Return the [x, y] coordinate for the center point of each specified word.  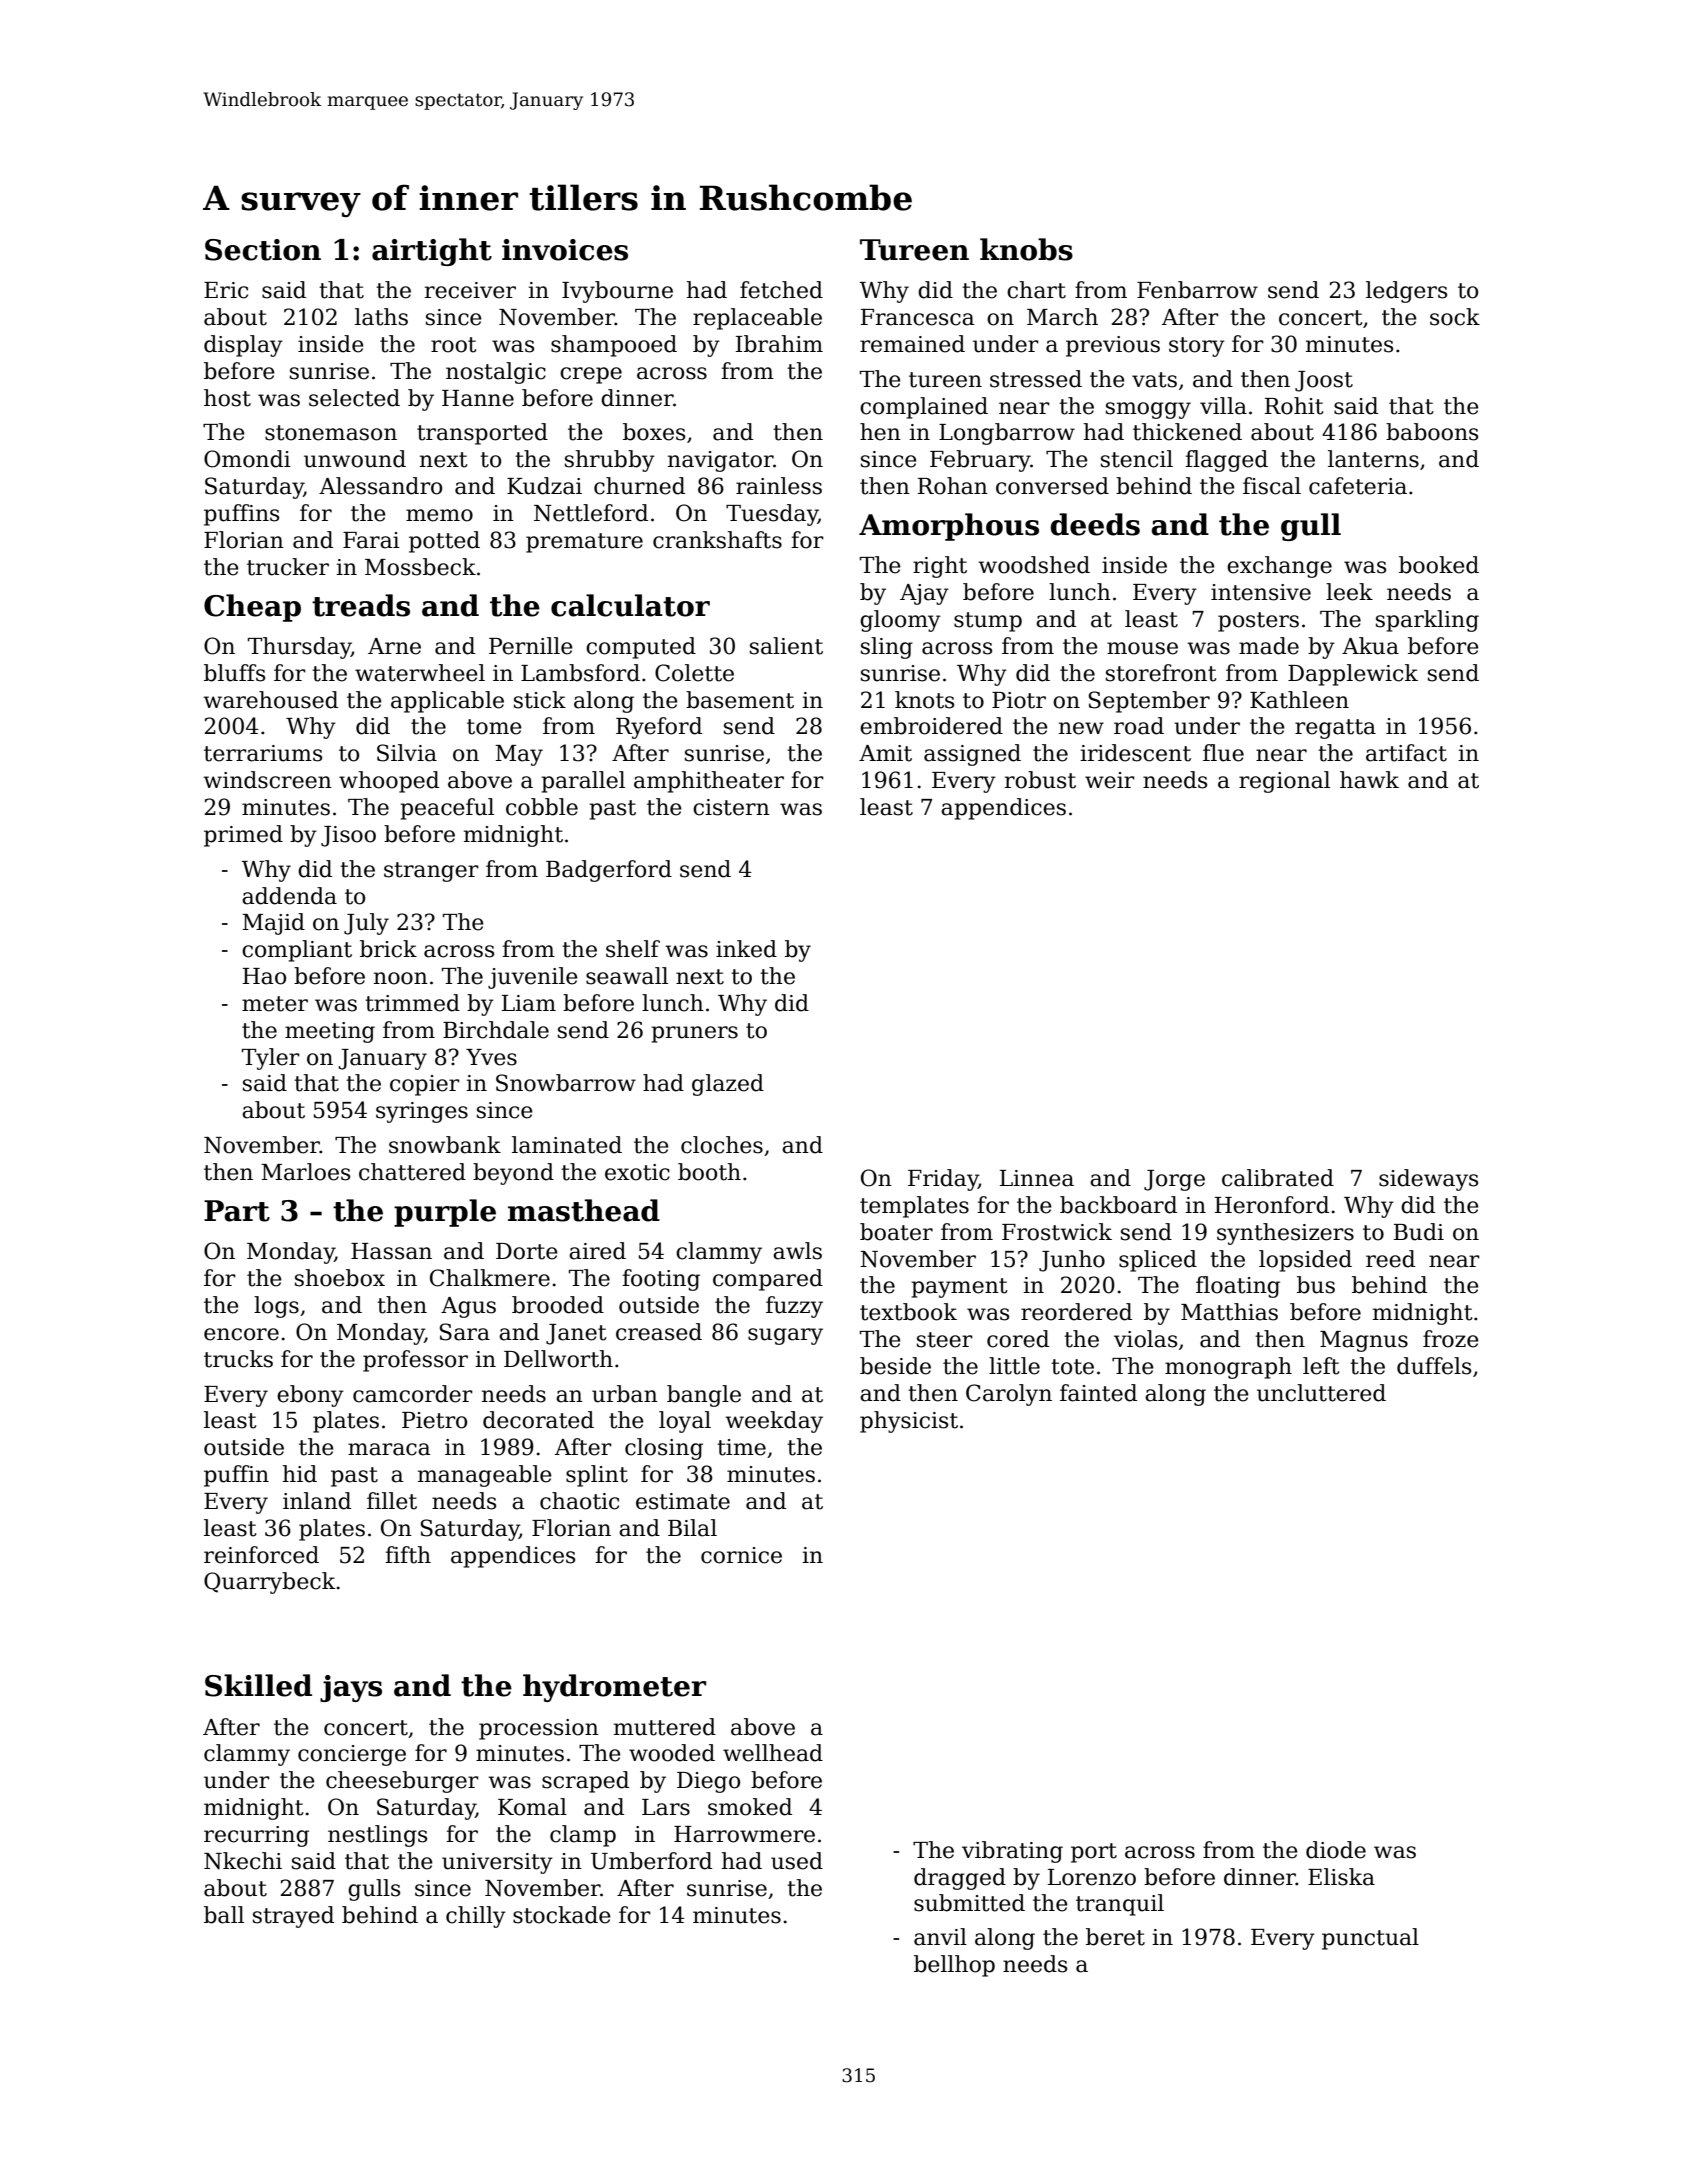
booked [1439, 565]
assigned [972, 755]
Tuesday [772, 515]
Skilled [258, 1685]
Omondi [247, 459]
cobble [542, 807]
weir [1110, 780]
